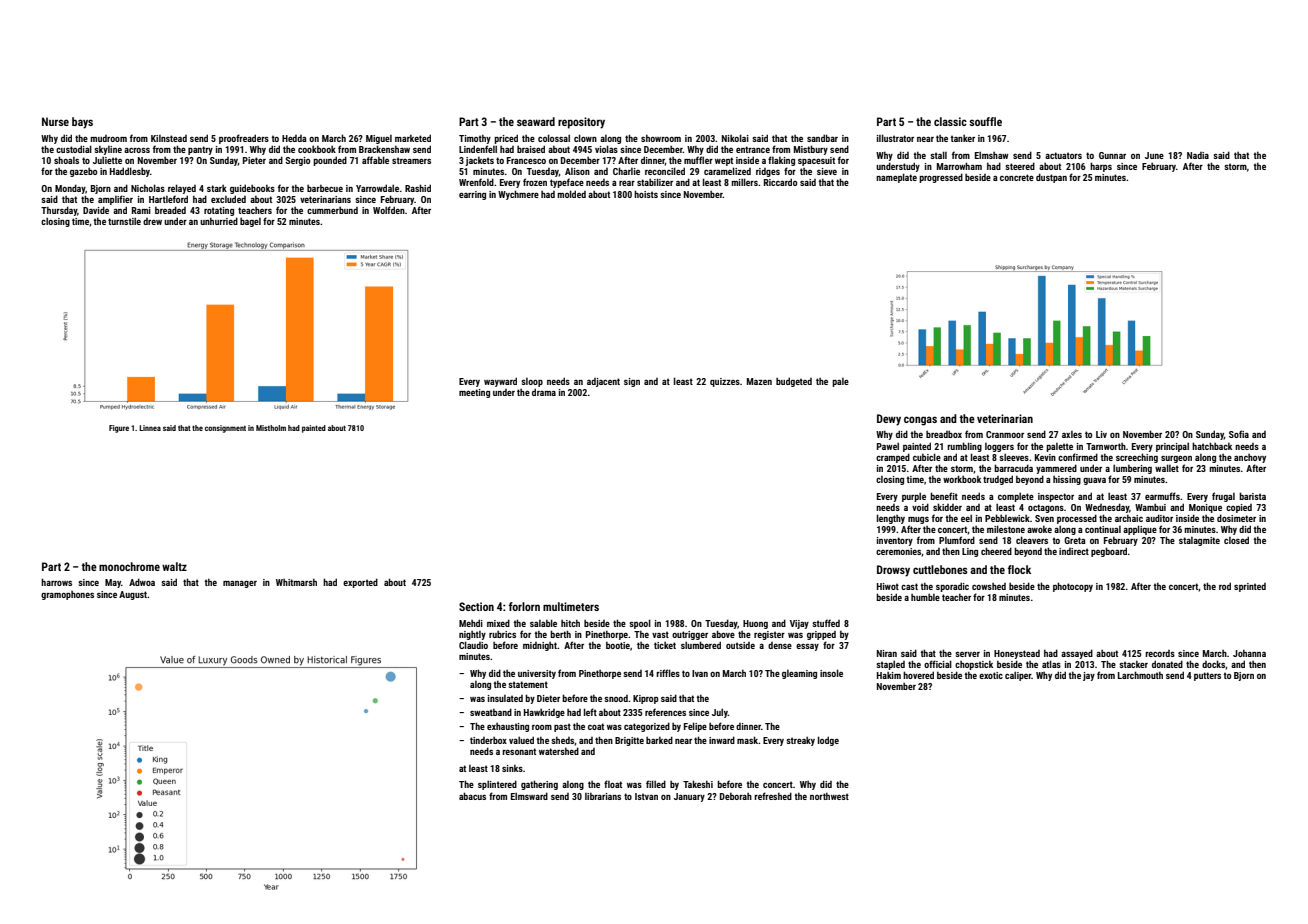 This screenshot has height=924, width=1308. Describe the element at coordinates (544, 713) in the screenshot. I see `Hawkridge` at that location.
